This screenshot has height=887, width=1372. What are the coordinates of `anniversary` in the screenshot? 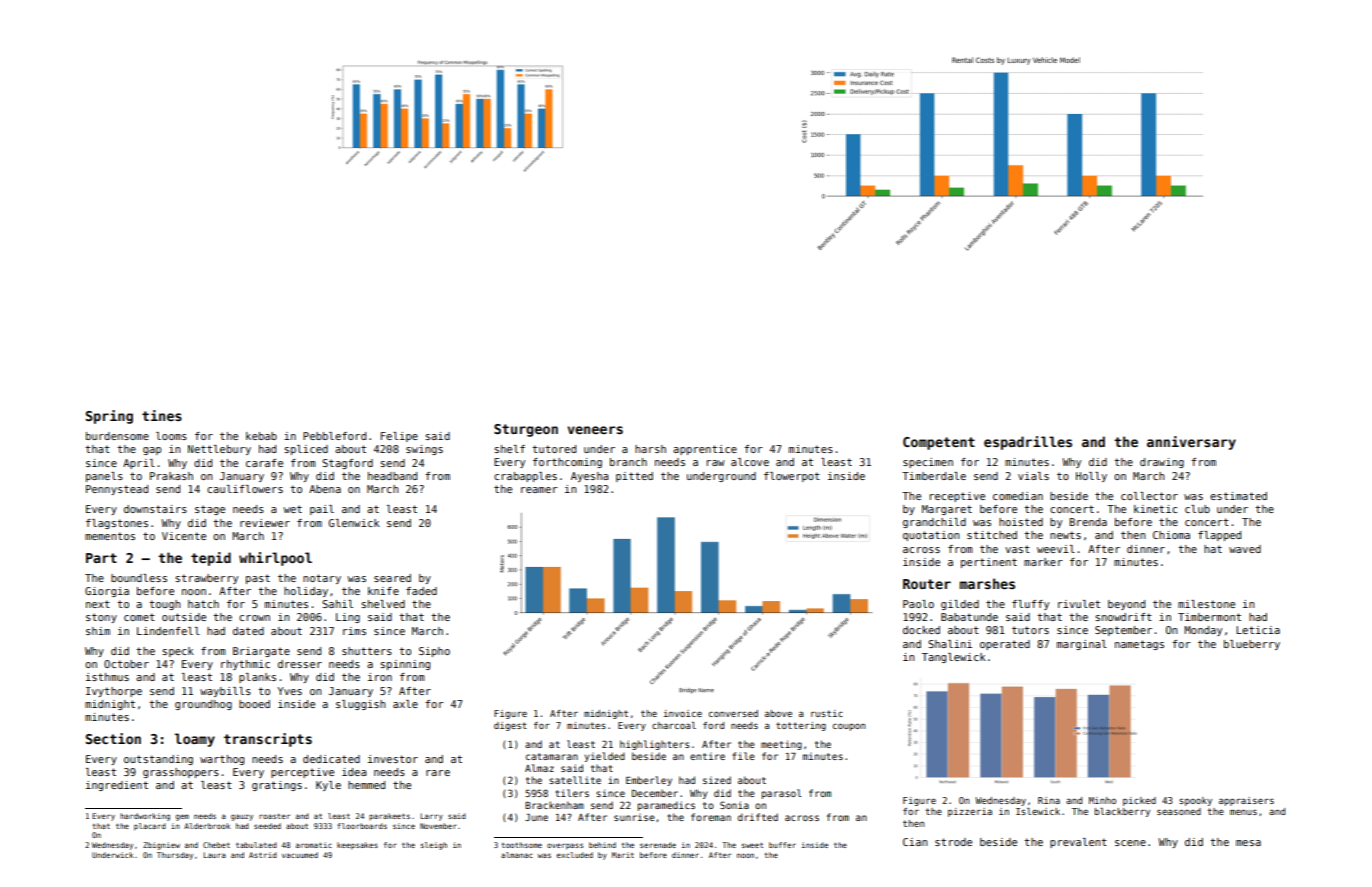 It's located at (1191, 443).
